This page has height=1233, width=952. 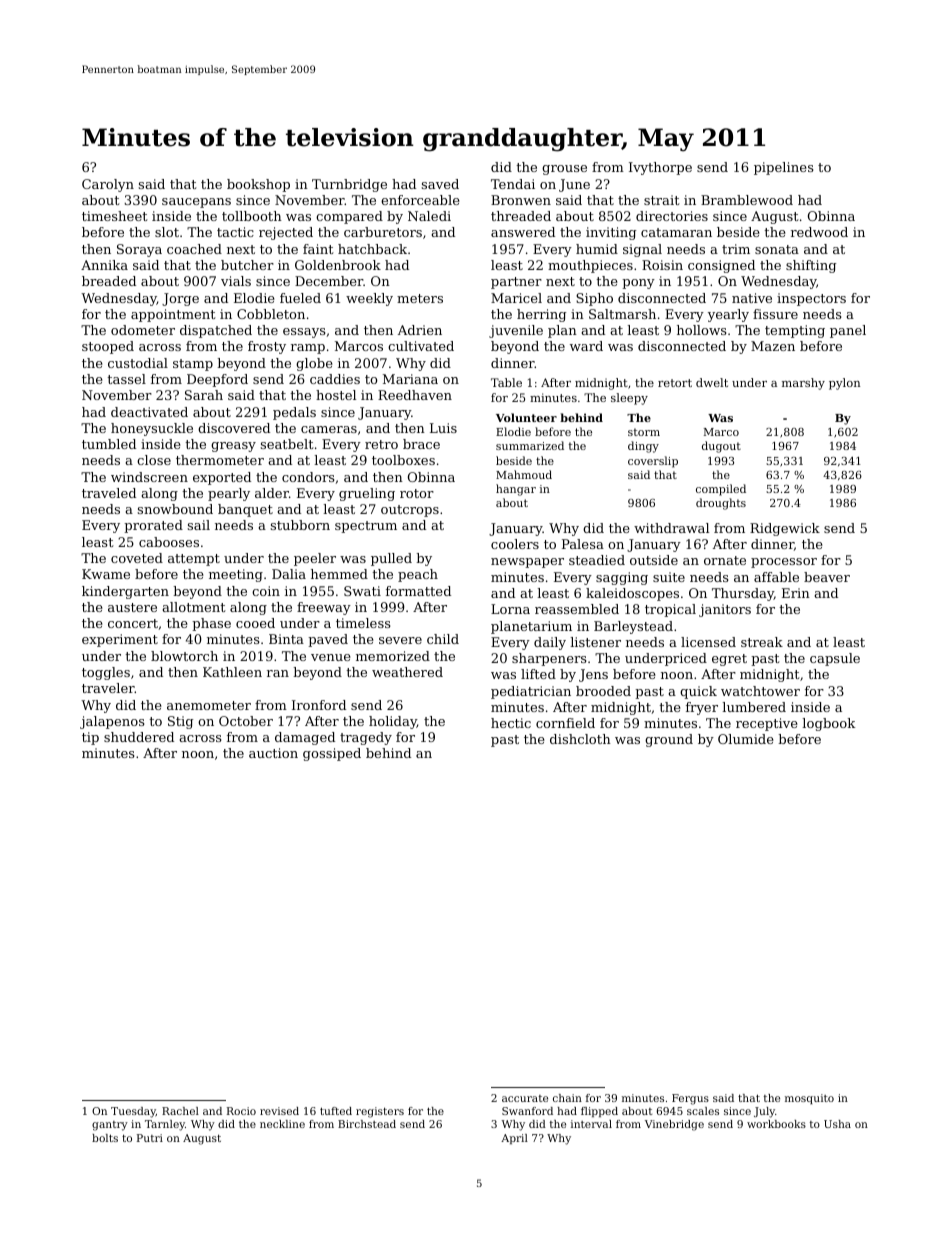 What do you see at coordinates (282, 1124) in the page?
I see `neckline` at bounding box center [282, 1124].
